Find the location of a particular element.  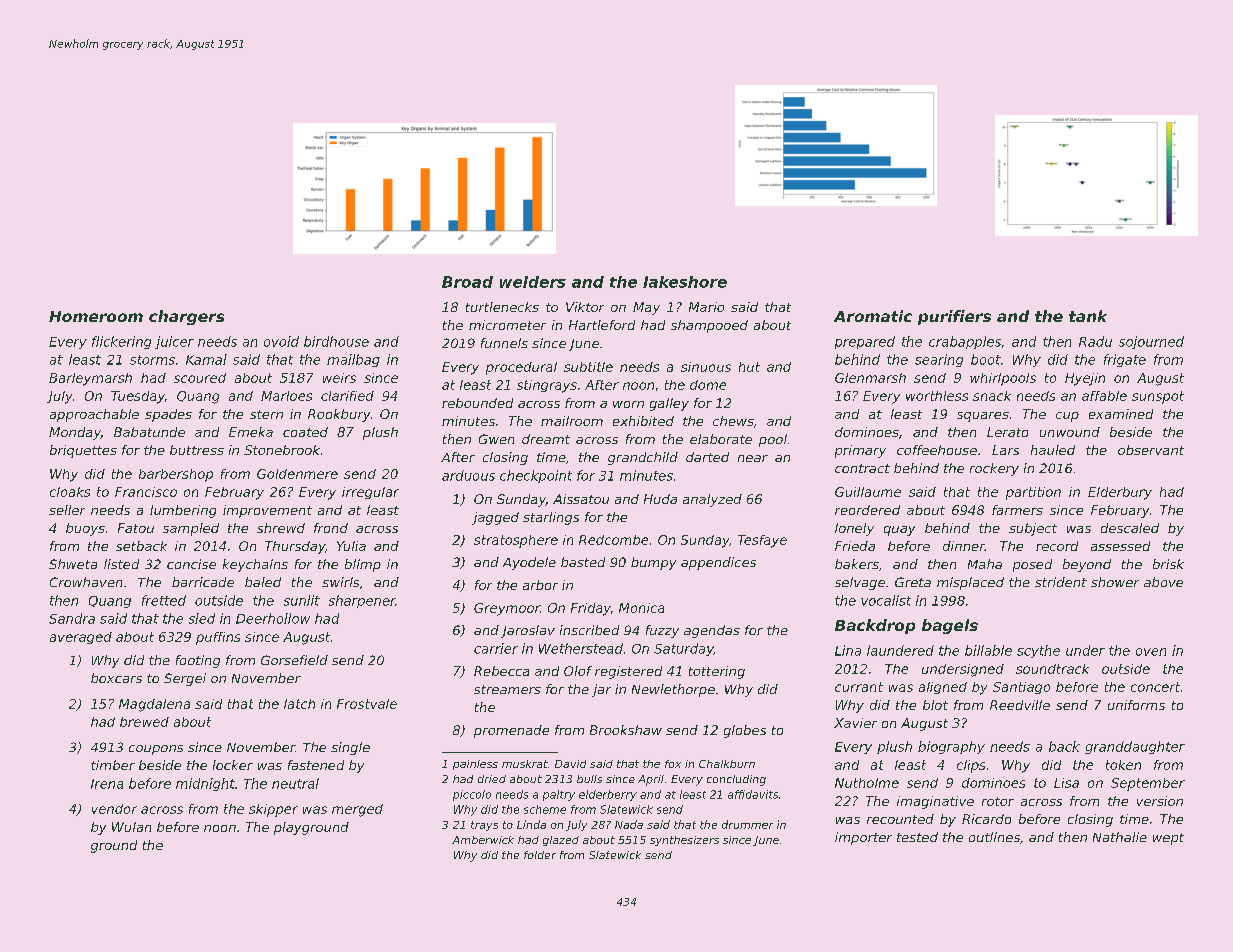

Wulan is located at coordinates (131, 827).
